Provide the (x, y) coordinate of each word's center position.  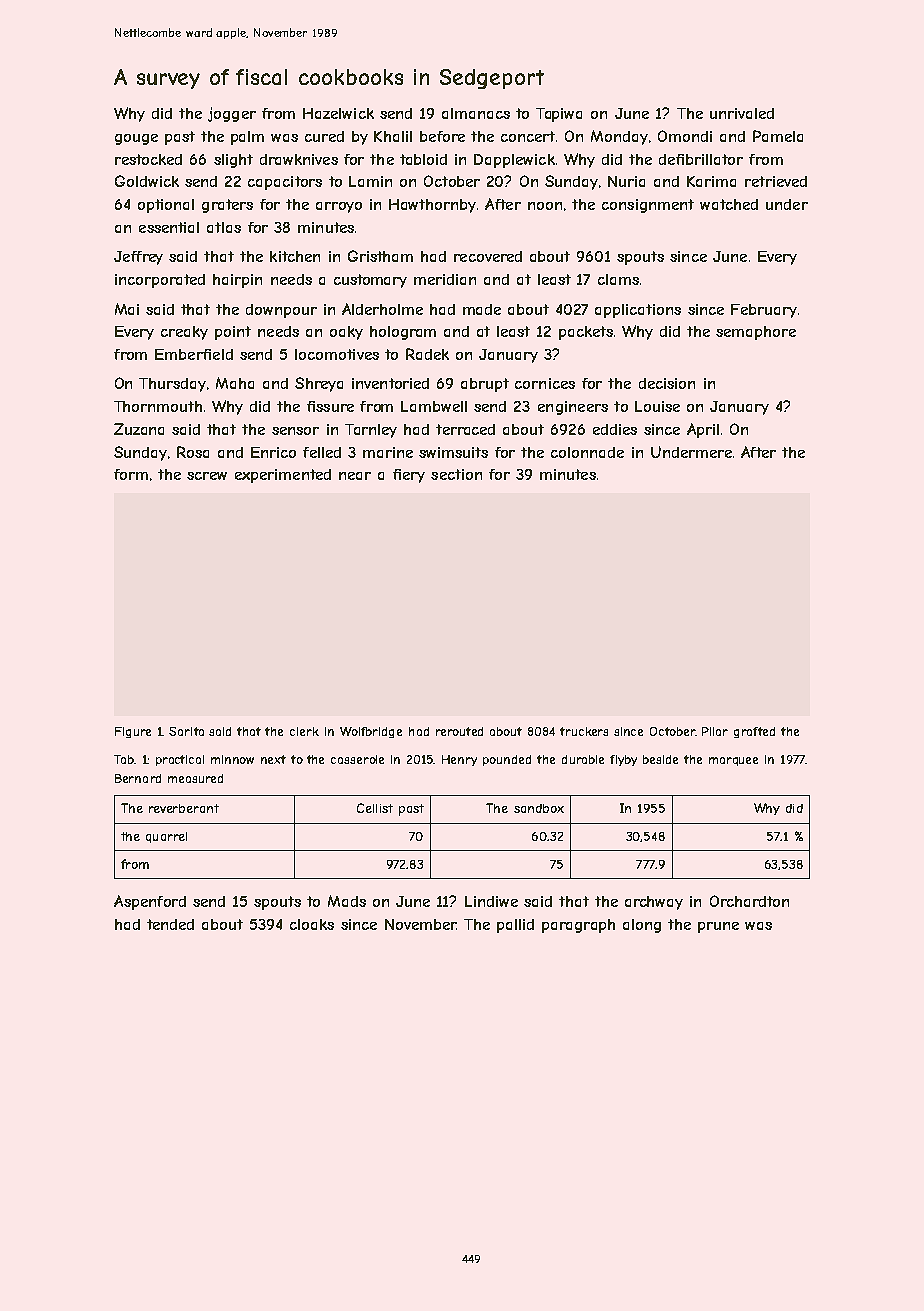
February (764, 311)
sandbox (539, 808)
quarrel (166, 837)
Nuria (626, 181)
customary (370, 281)
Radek (427, 354)
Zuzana (139, 429)
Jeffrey (138, 258)
